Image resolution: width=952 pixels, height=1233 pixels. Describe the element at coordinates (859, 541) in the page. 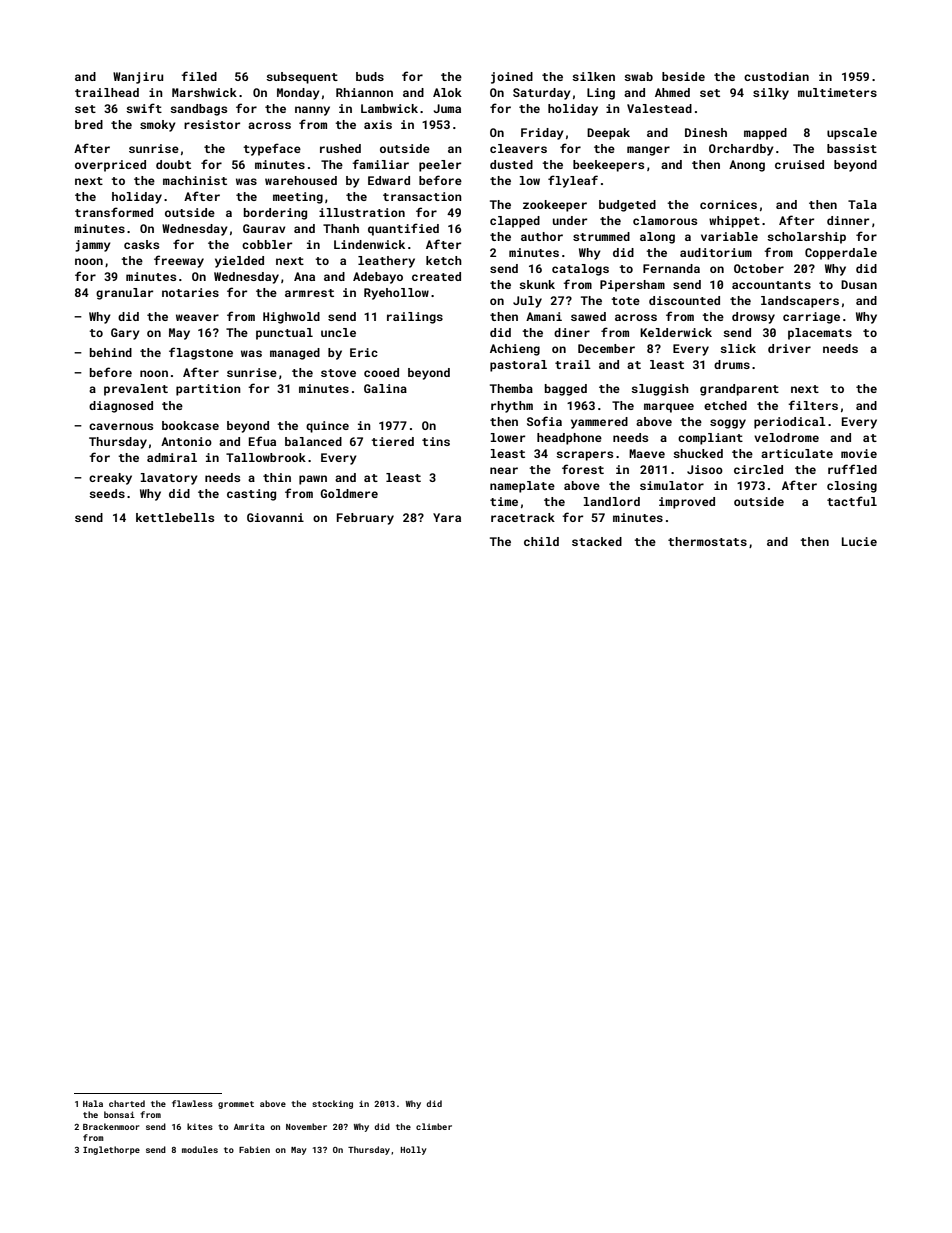

I see `Lucie` at that location.
